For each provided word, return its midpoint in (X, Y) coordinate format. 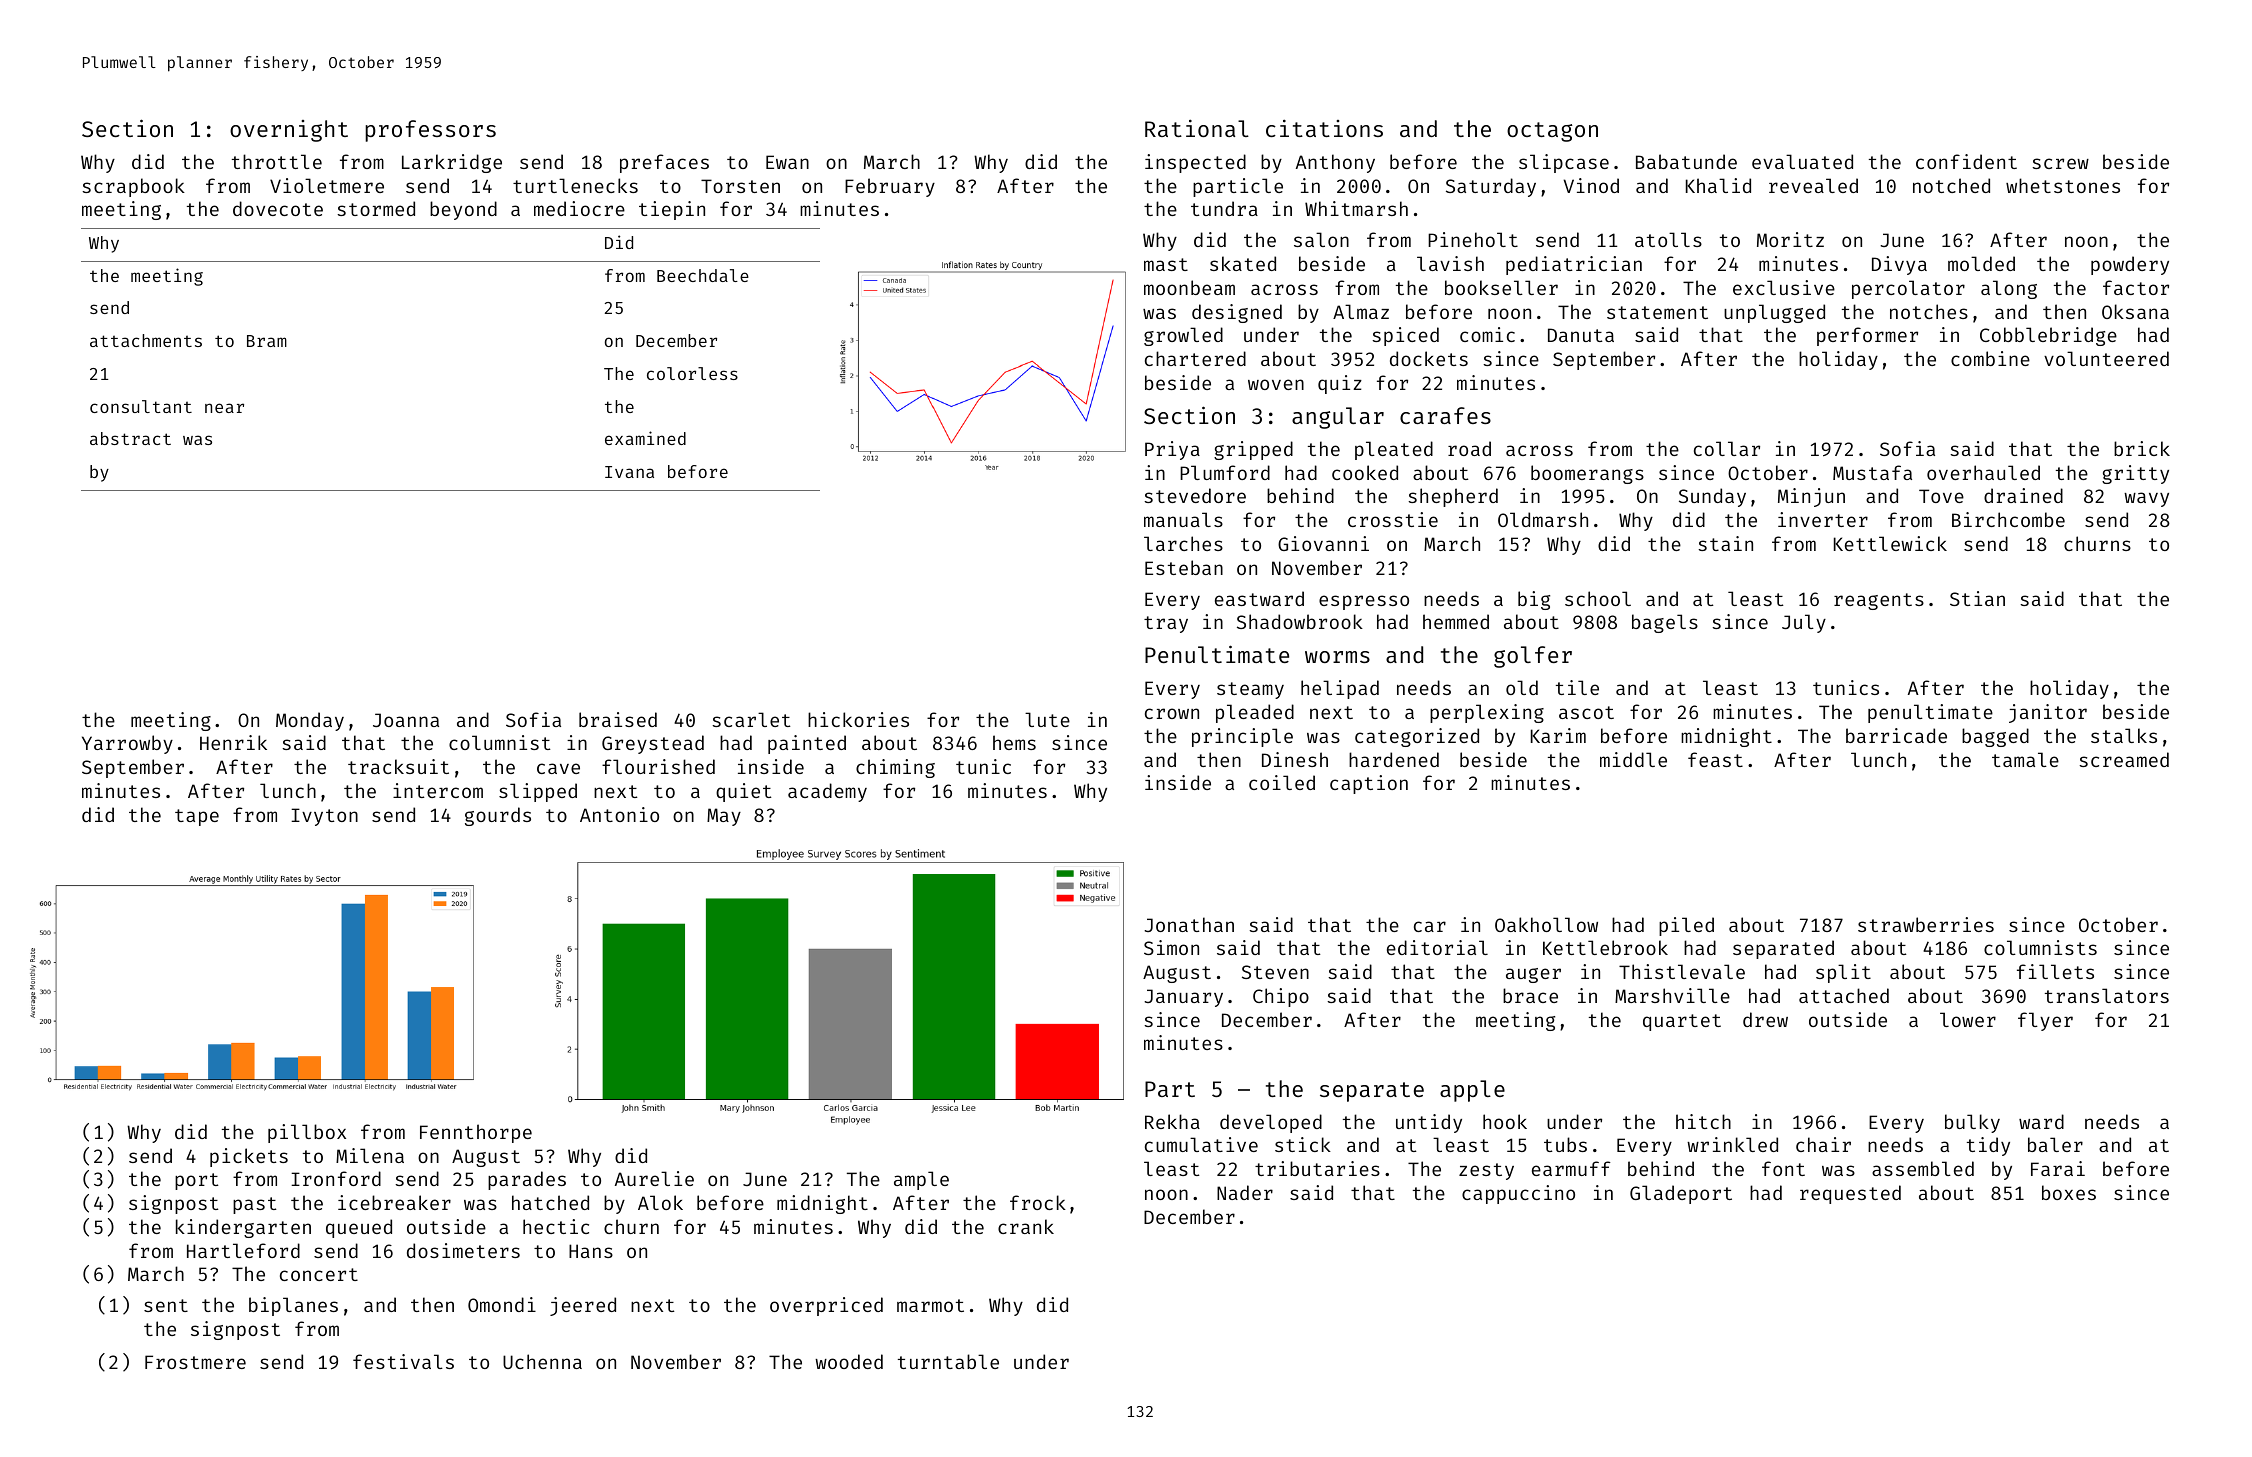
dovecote (278, 208)
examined (645, 438)
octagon (1552, 132)
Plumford (1225, 472)
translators (2107, 995)
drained (2023, 495)
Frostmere (195, 1362)
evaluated (1802, 161)
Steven (1275, 972)
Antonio (619, 814)
